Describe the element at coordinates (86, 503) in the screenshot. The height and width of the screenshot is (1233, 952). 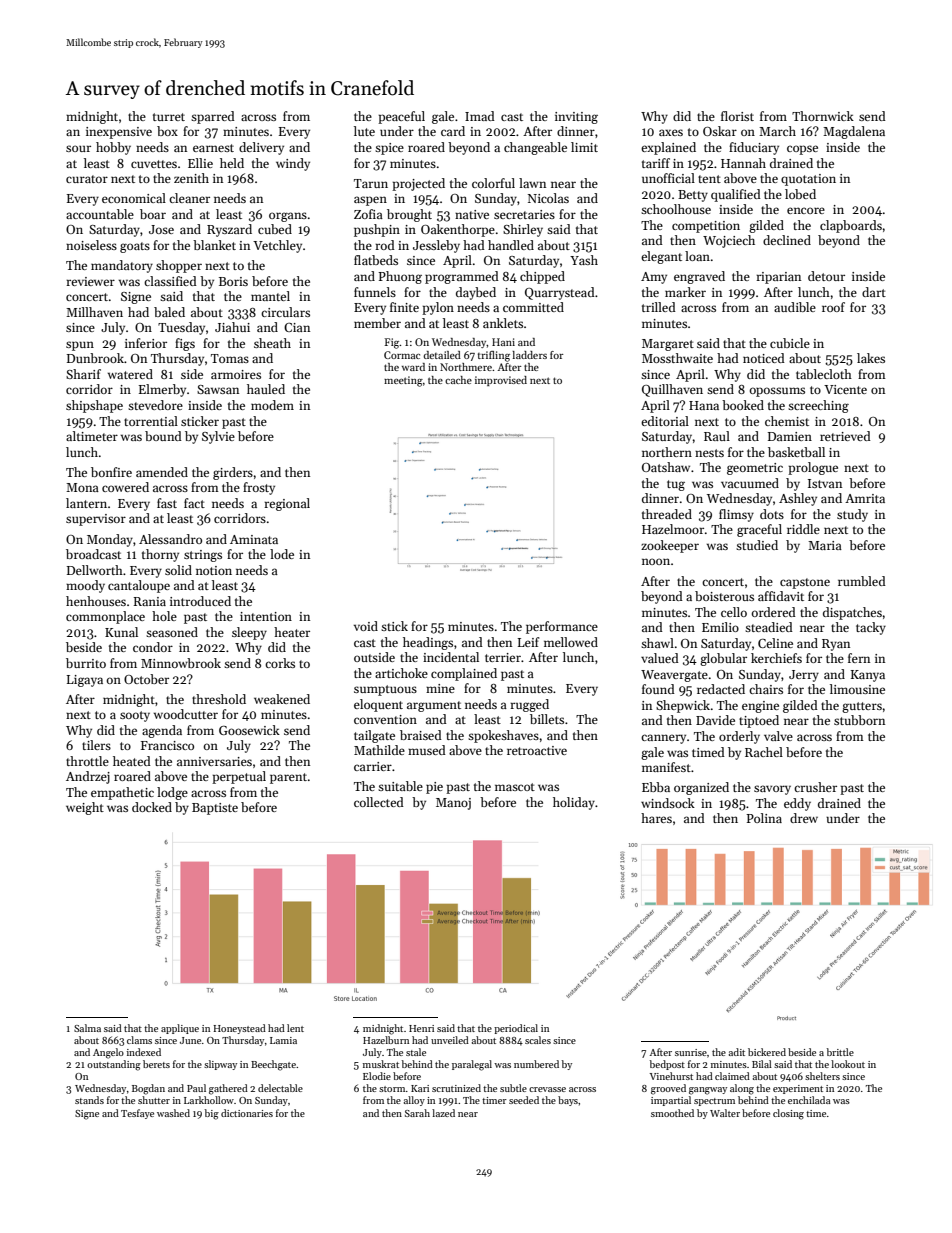
I see `lantern` at that location.
